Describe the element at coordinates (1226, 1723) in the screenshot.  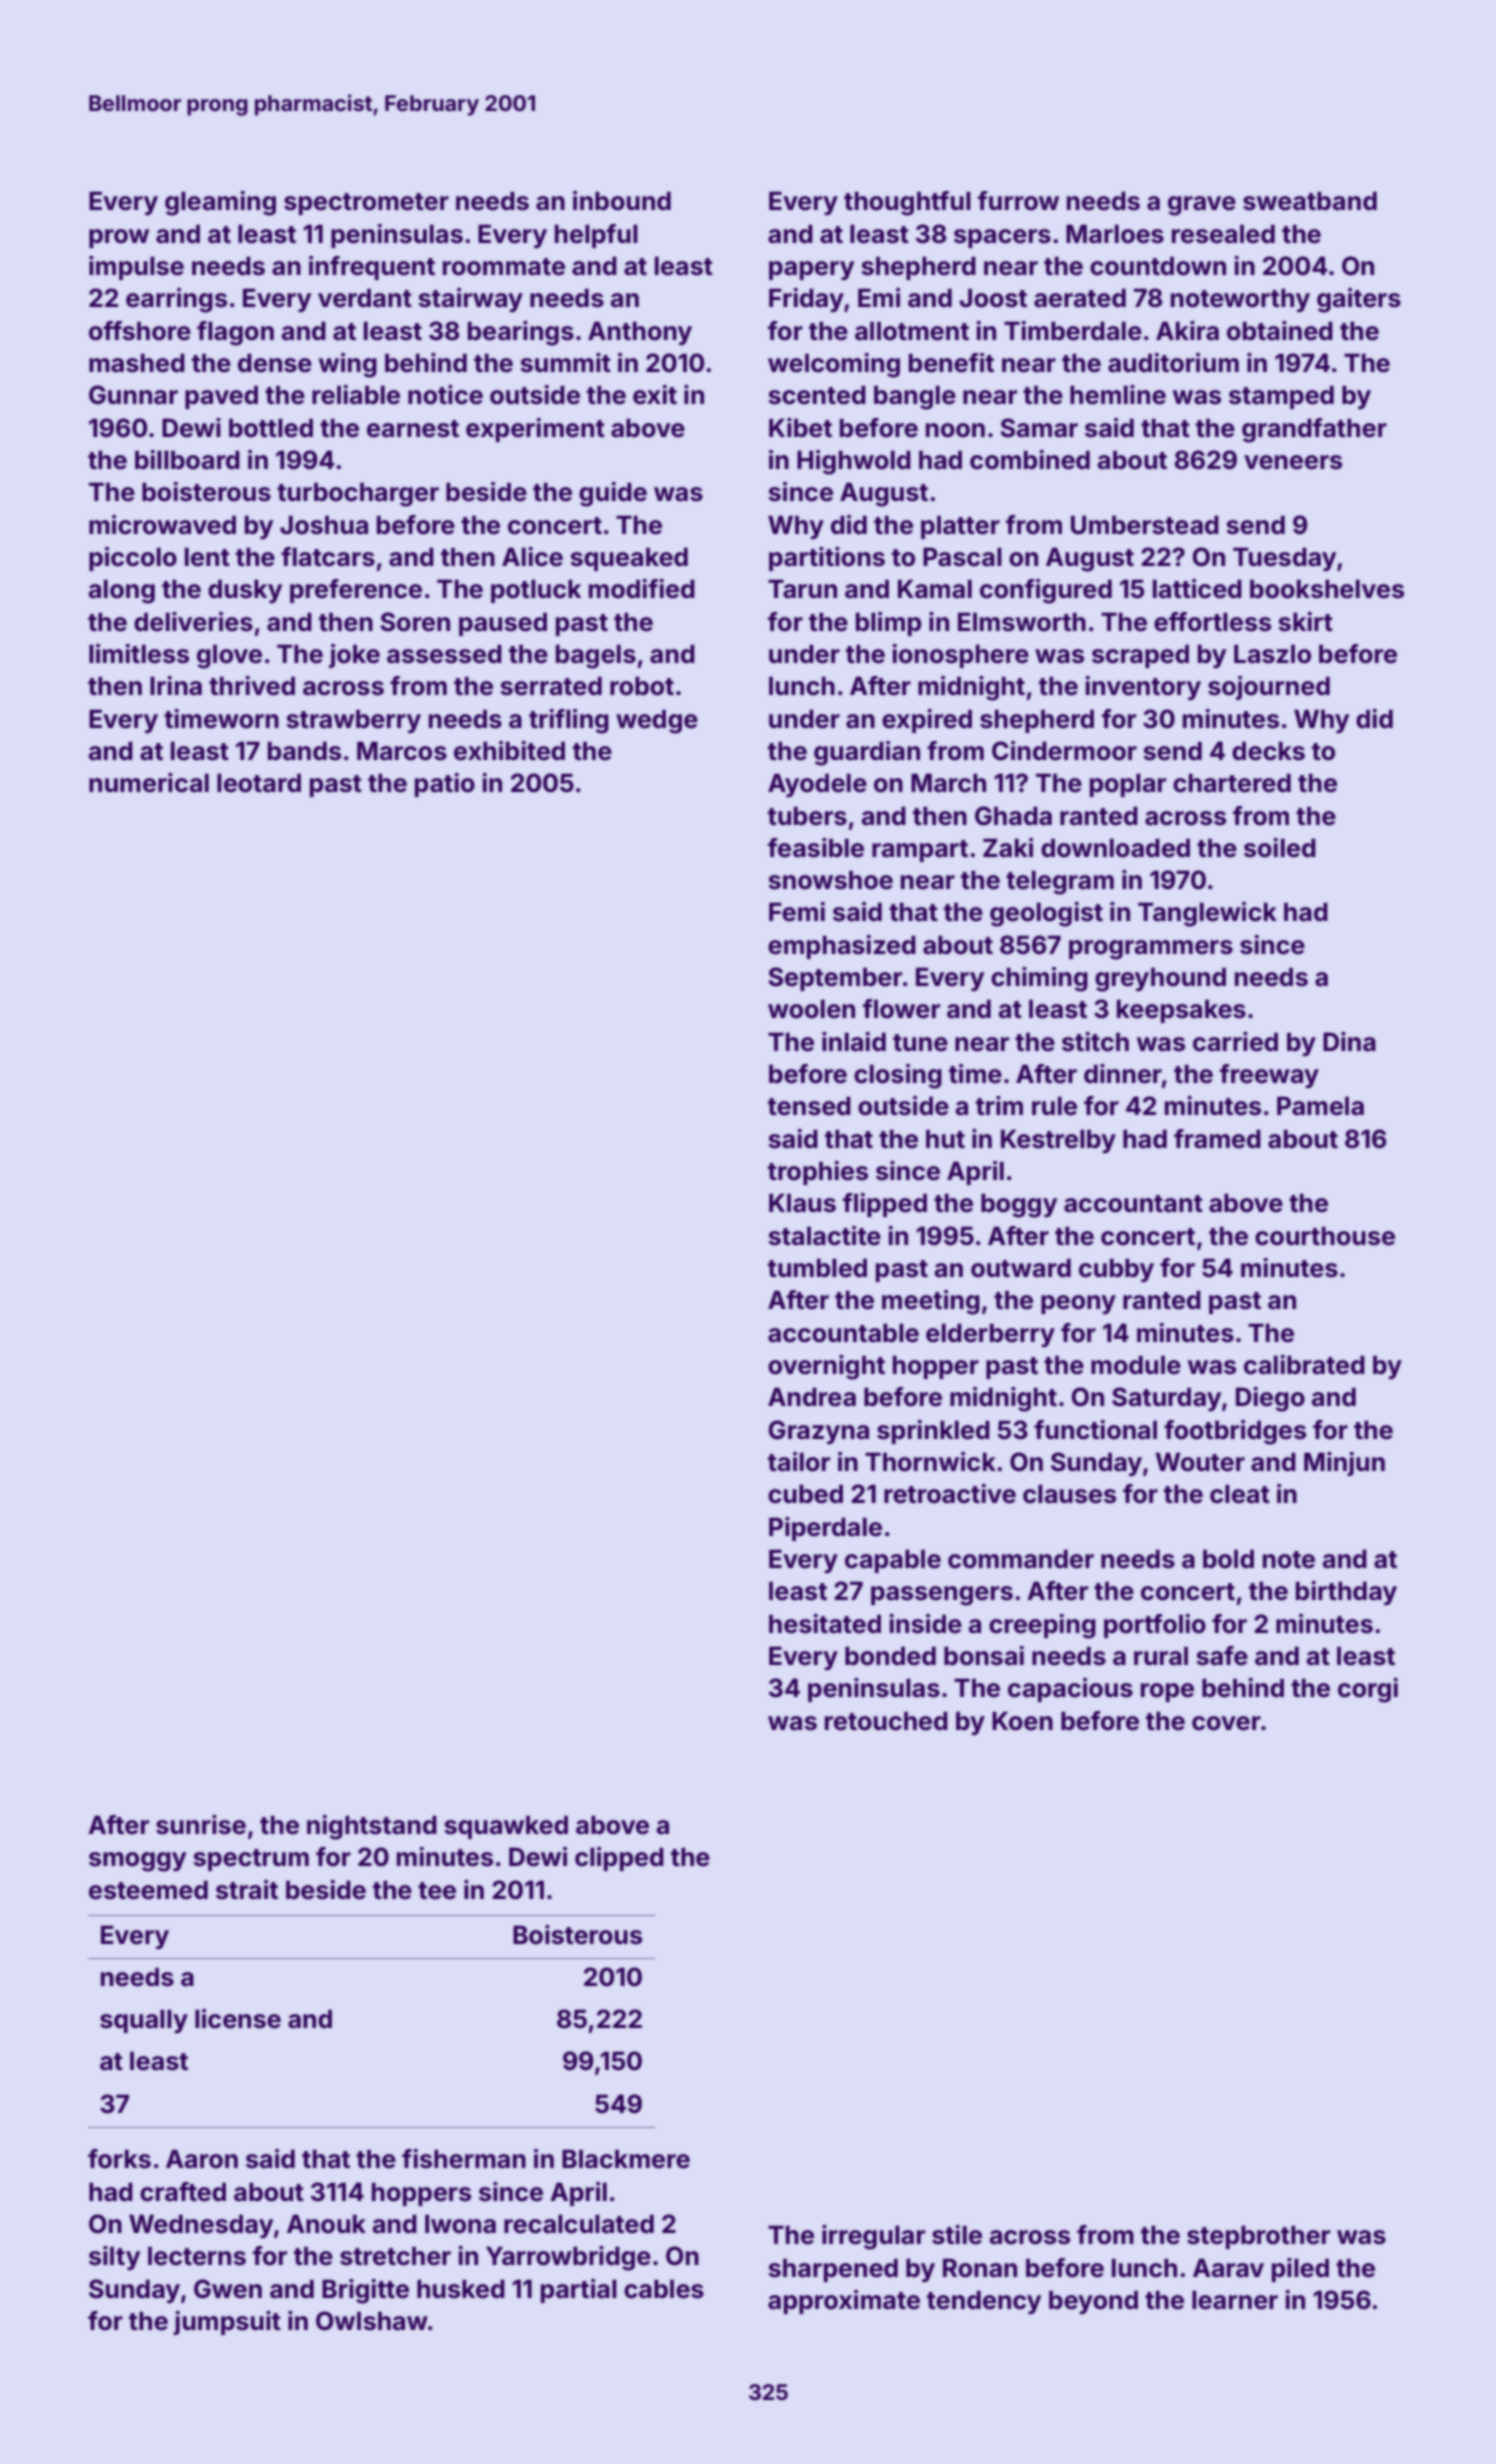
I see `cover` at that location.
